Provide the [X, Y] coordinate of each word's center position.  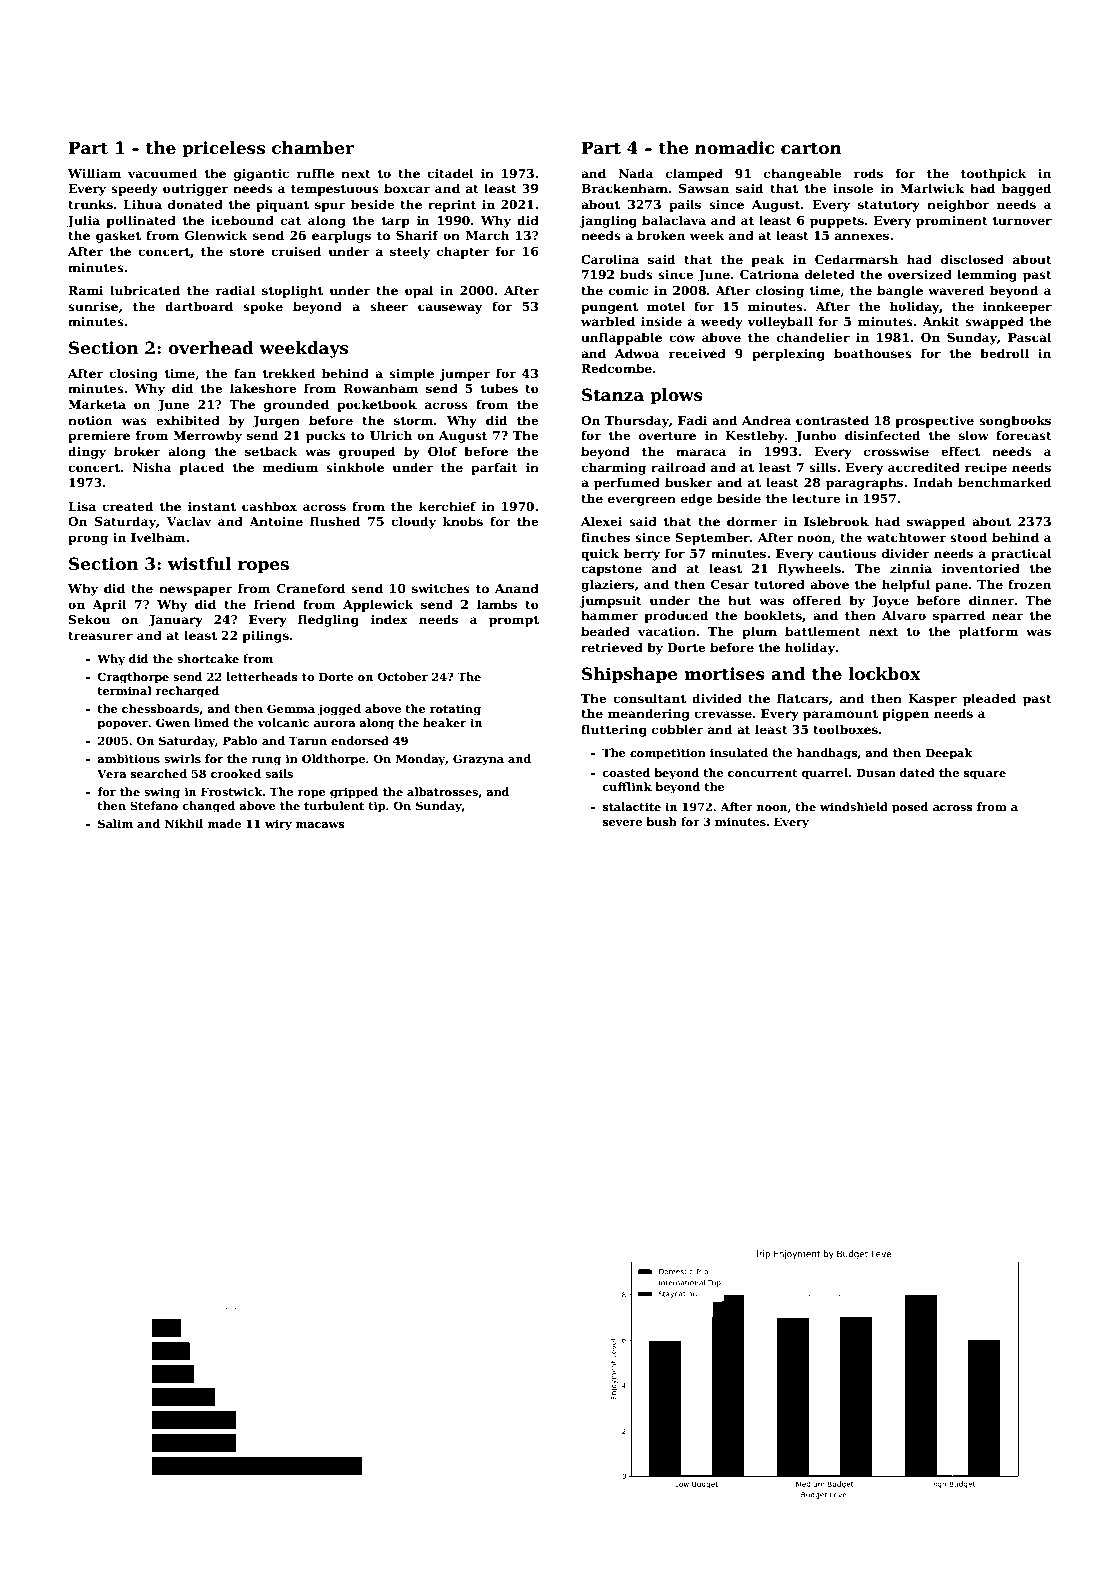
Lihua [142, 204]
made [224, 823]
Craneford [311, 588]
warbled [608, 321]
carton [811, 148]
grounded [296, 405]
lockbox [884, 674]
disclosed [972, 259]
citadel [450, 173]
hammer [609, 615]
